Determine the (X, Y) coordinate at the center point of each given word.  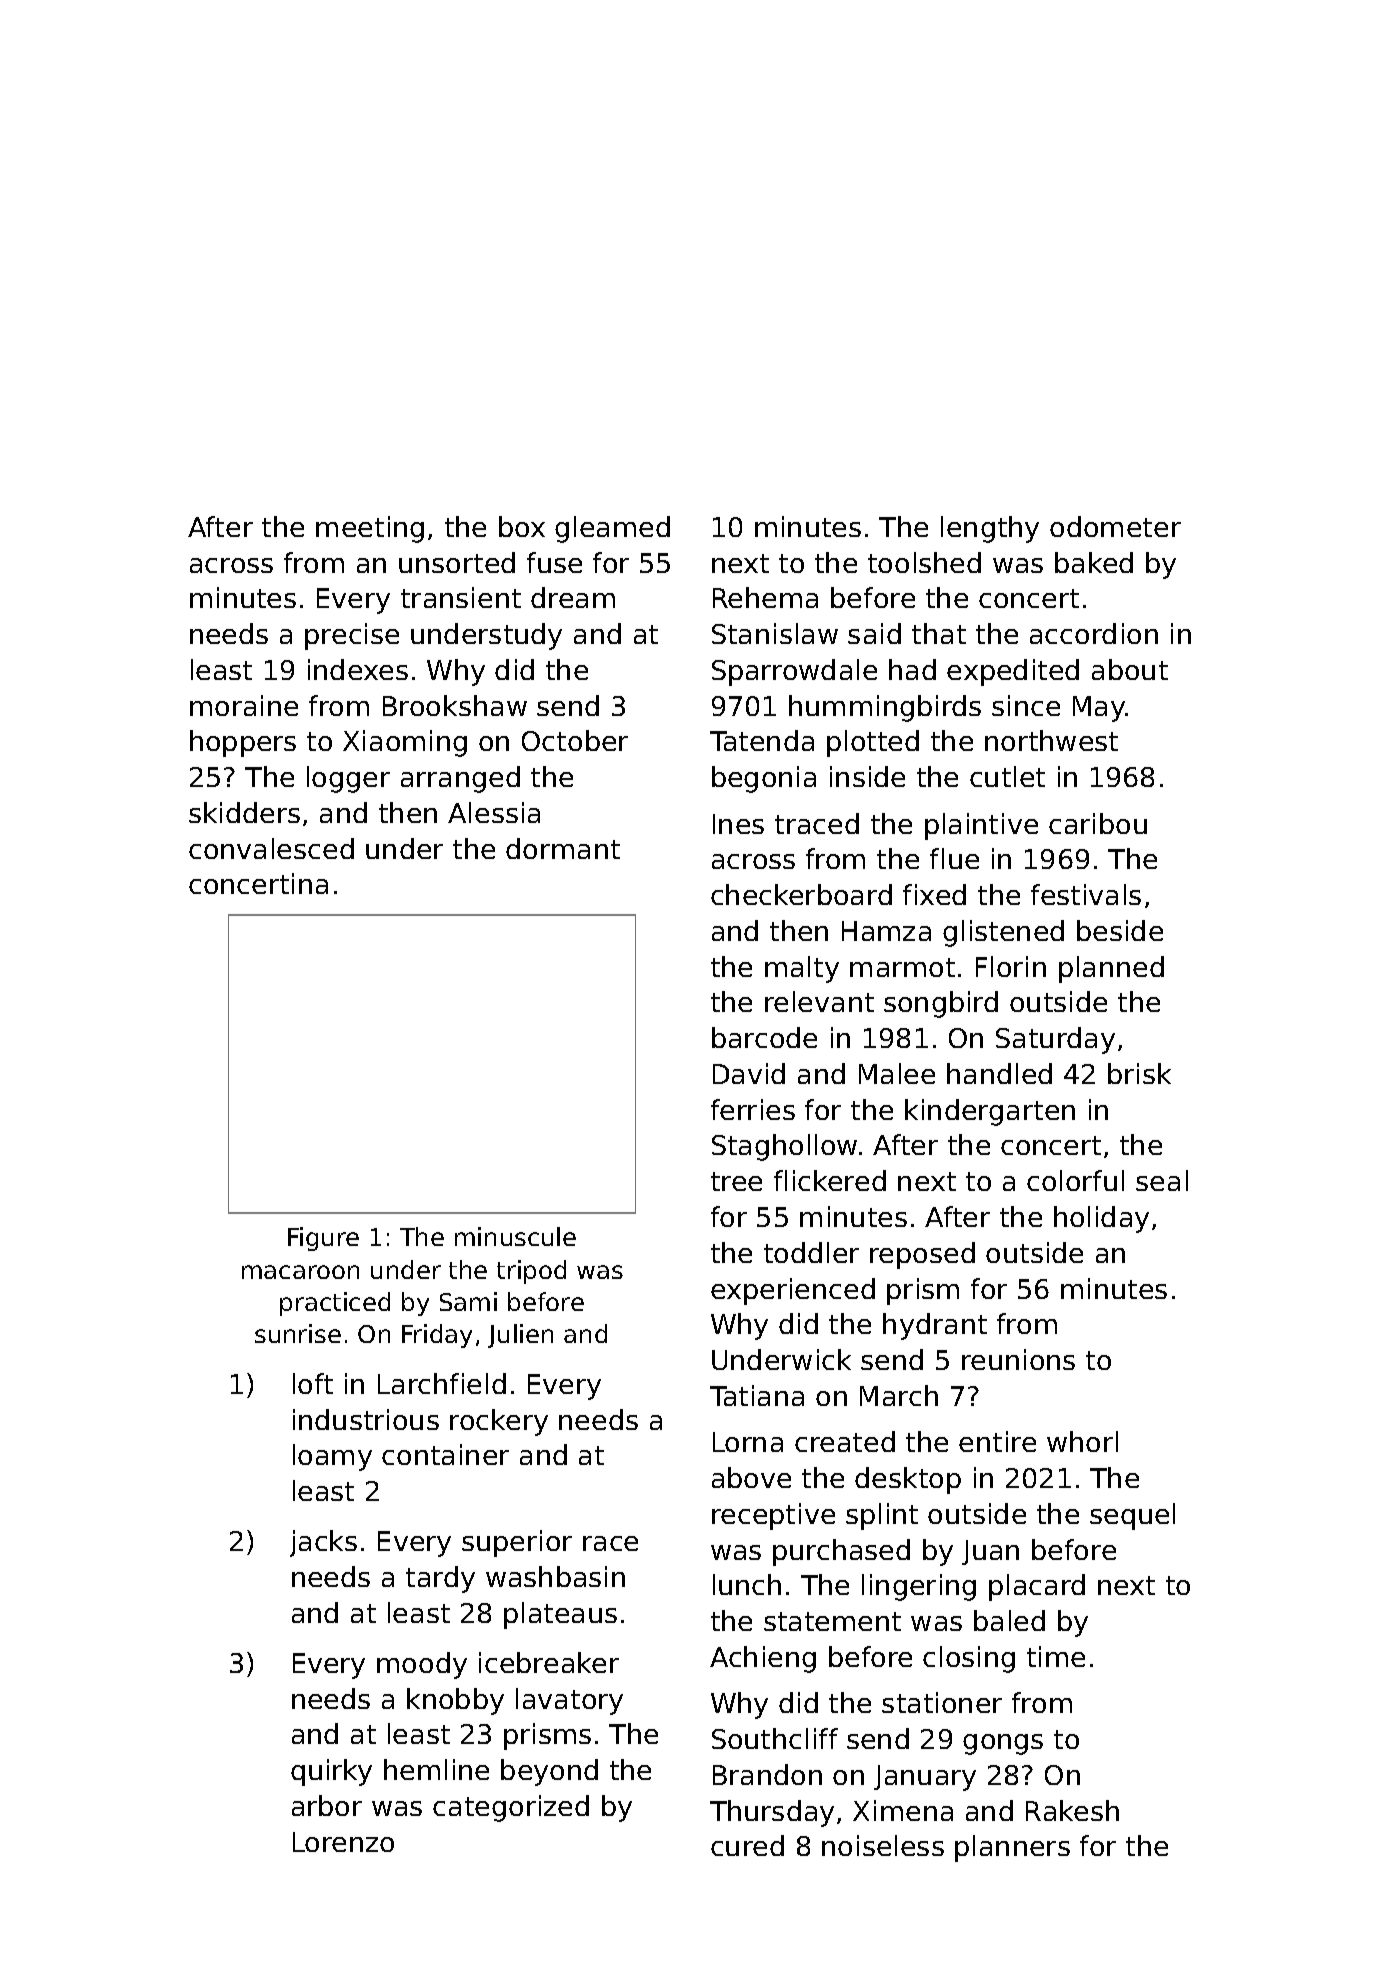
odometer (1115, 526)
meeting (370, 529)
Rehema (765, 597)
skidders (244, 812)
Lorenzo (343, 1842)
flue (954, 858)
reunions (1018, 1359)
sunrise (298, 1333)
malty (802, 969)
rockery (499, 1422)
